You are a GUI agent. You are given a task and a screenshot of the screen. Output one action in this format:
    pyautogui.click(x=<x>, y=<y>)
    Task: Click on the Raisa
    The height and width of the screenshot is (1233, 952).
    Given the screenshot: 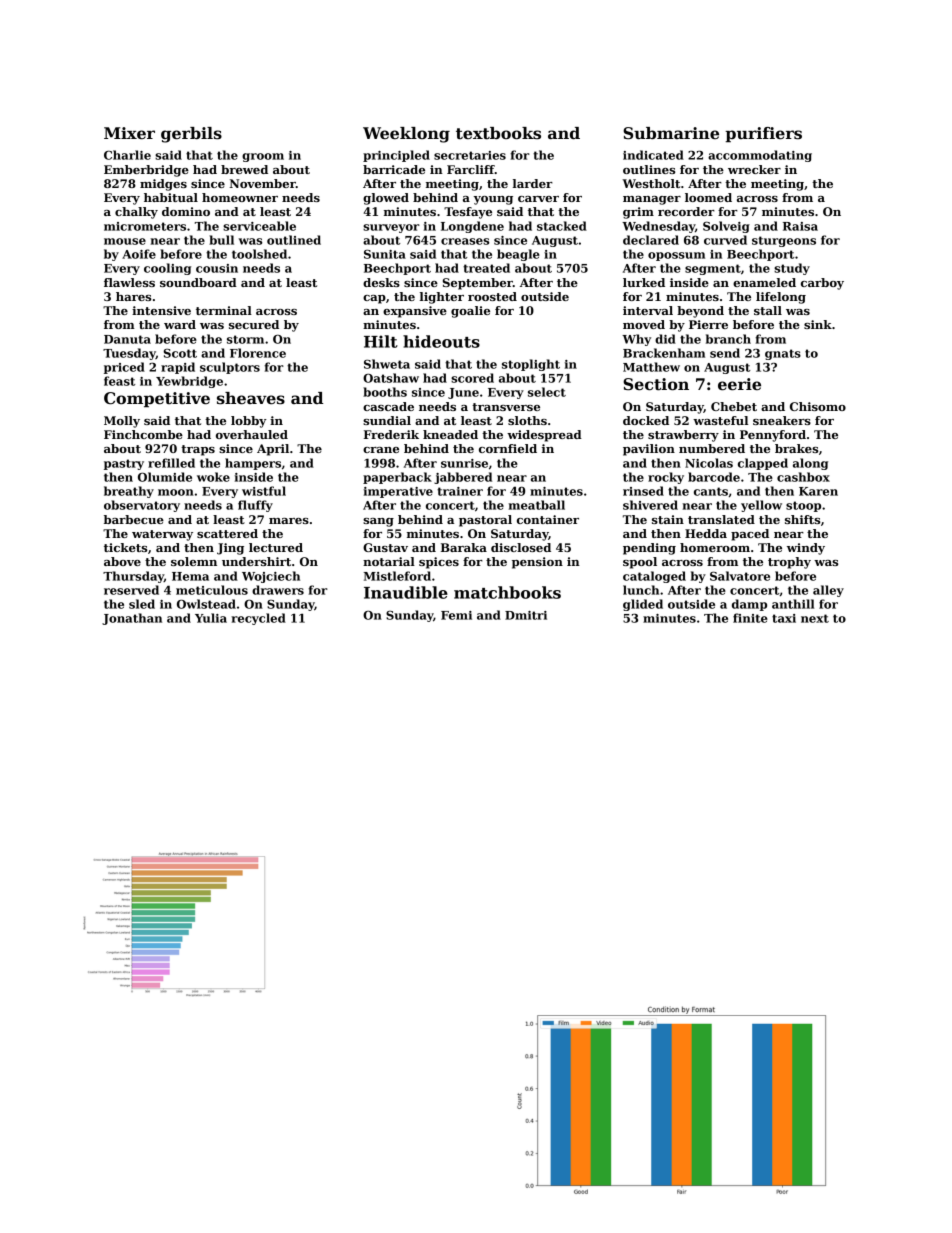 What is the action you would take?
    pyautogui.click(x=800, y=226)
